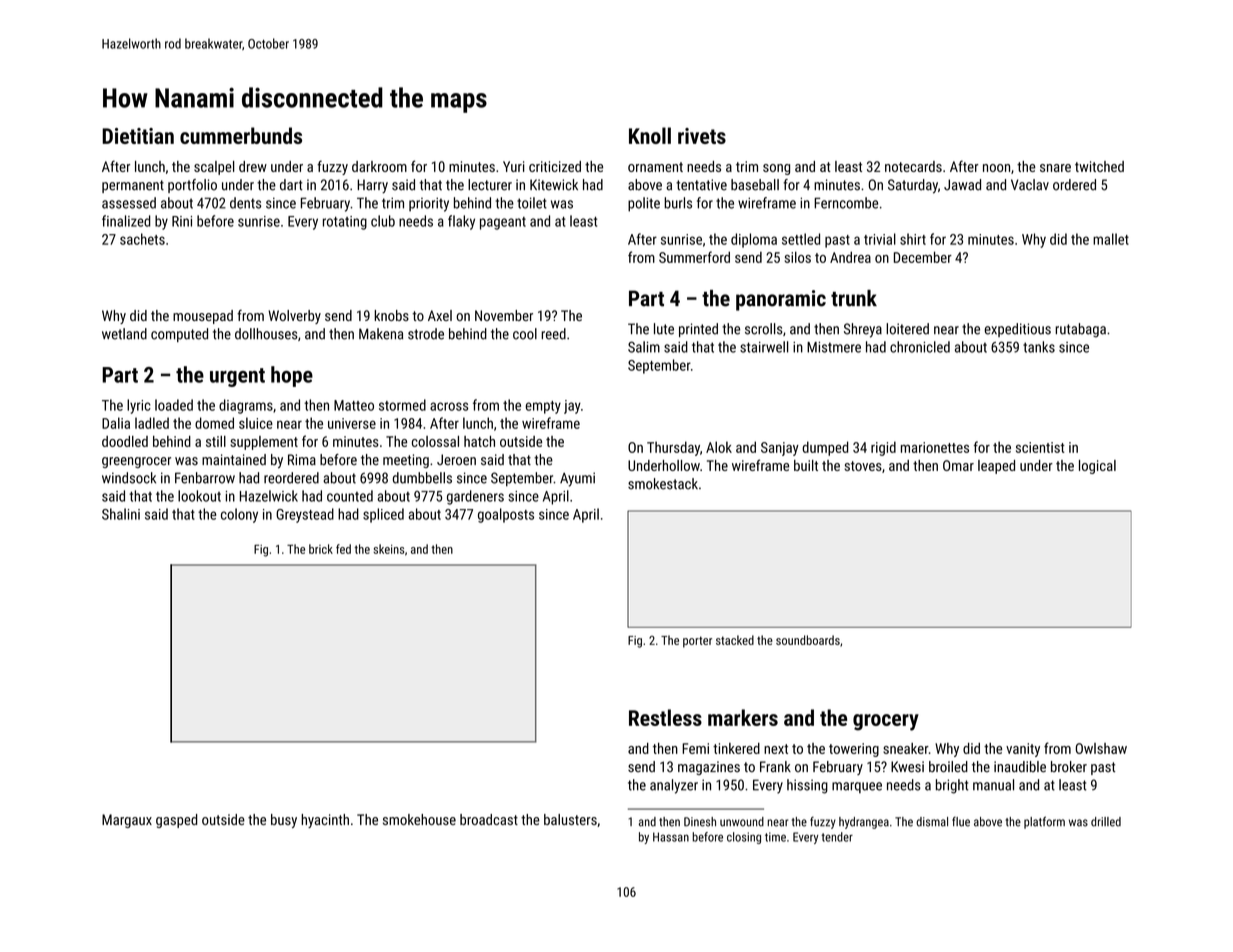  What do you see at coordinates (650, 135) in the screenshot?
I see `Knoll` at bounding box center [650, 135].
